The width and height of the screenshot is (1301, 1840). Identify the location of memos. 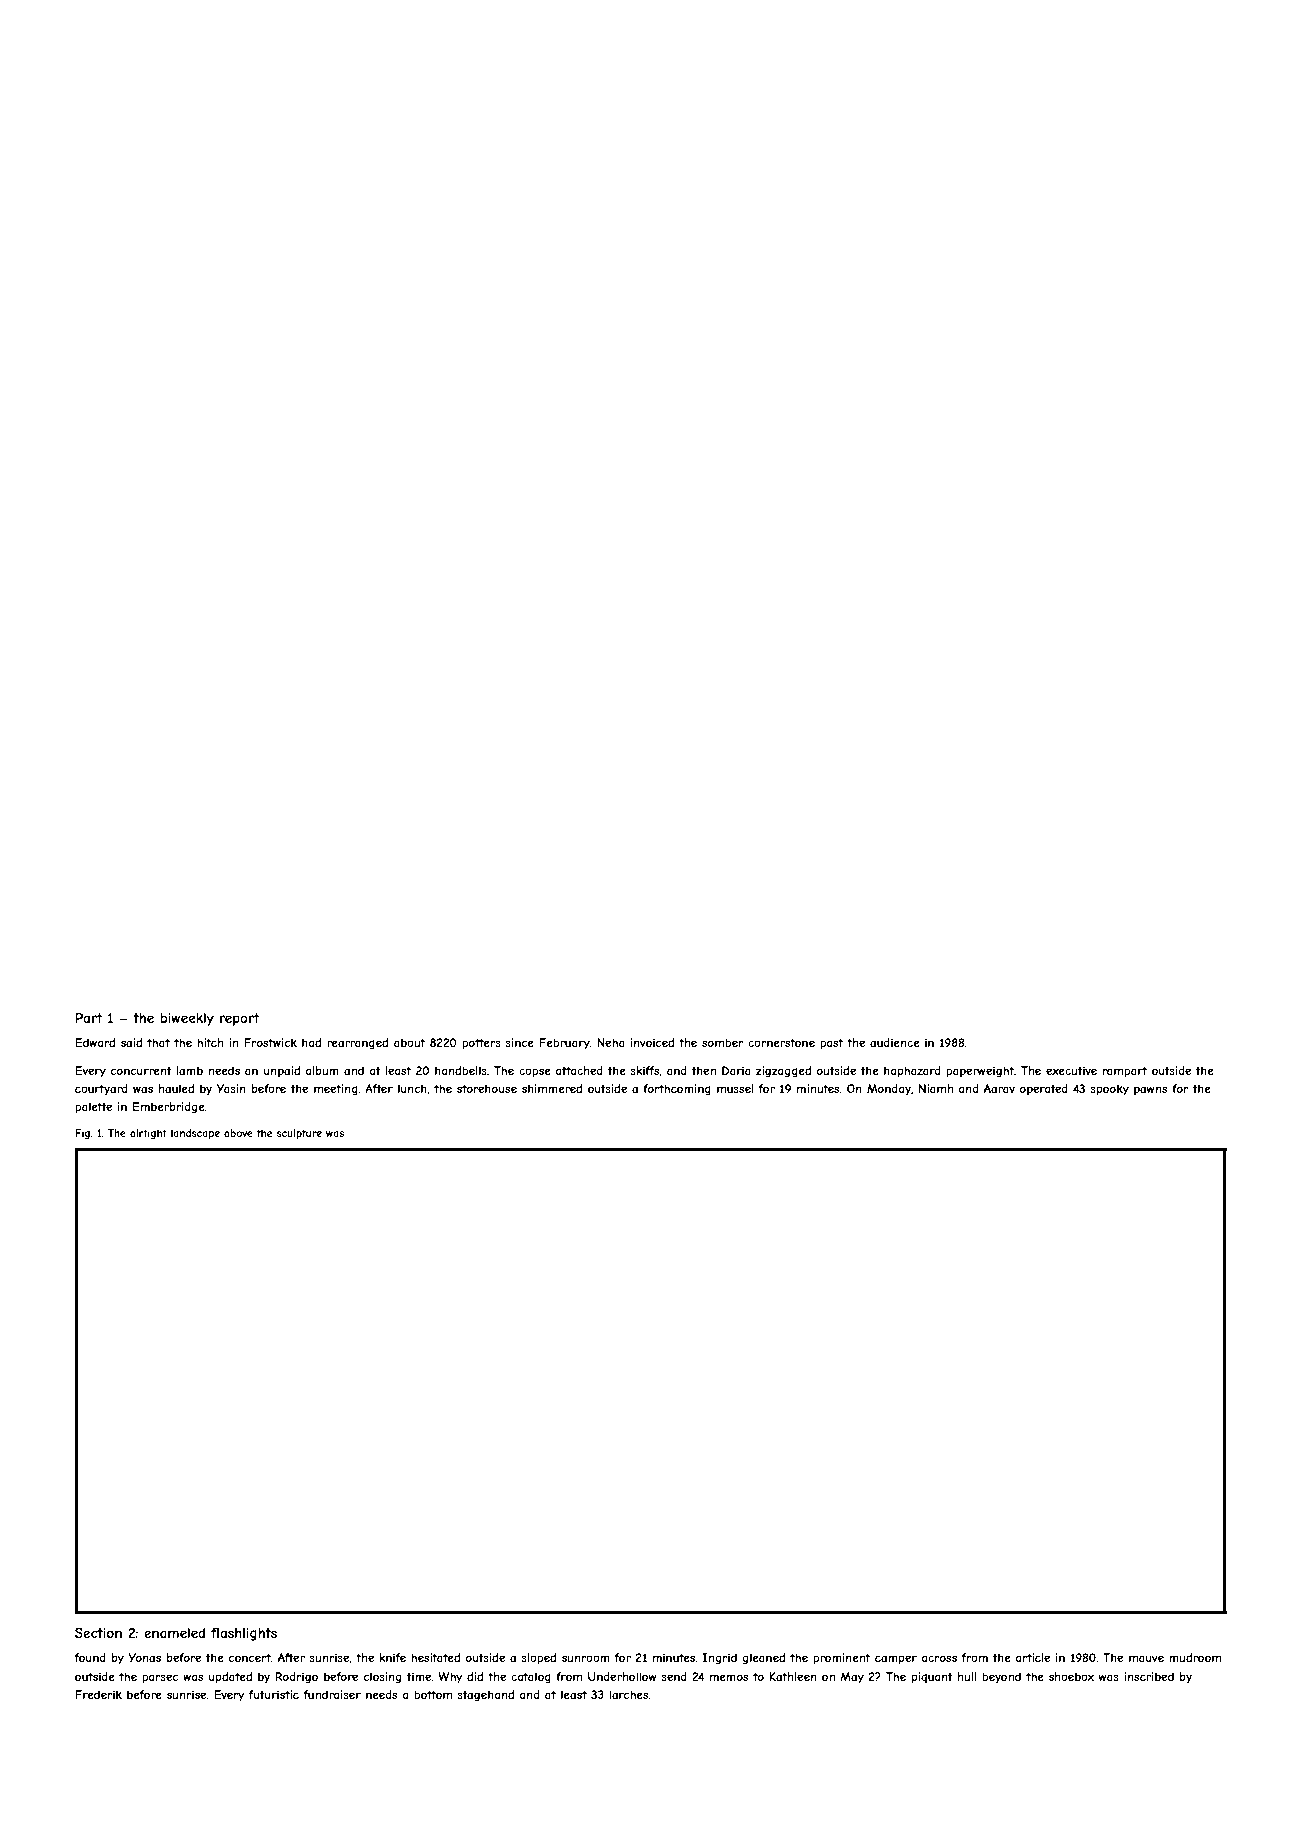
(729, 1677).
